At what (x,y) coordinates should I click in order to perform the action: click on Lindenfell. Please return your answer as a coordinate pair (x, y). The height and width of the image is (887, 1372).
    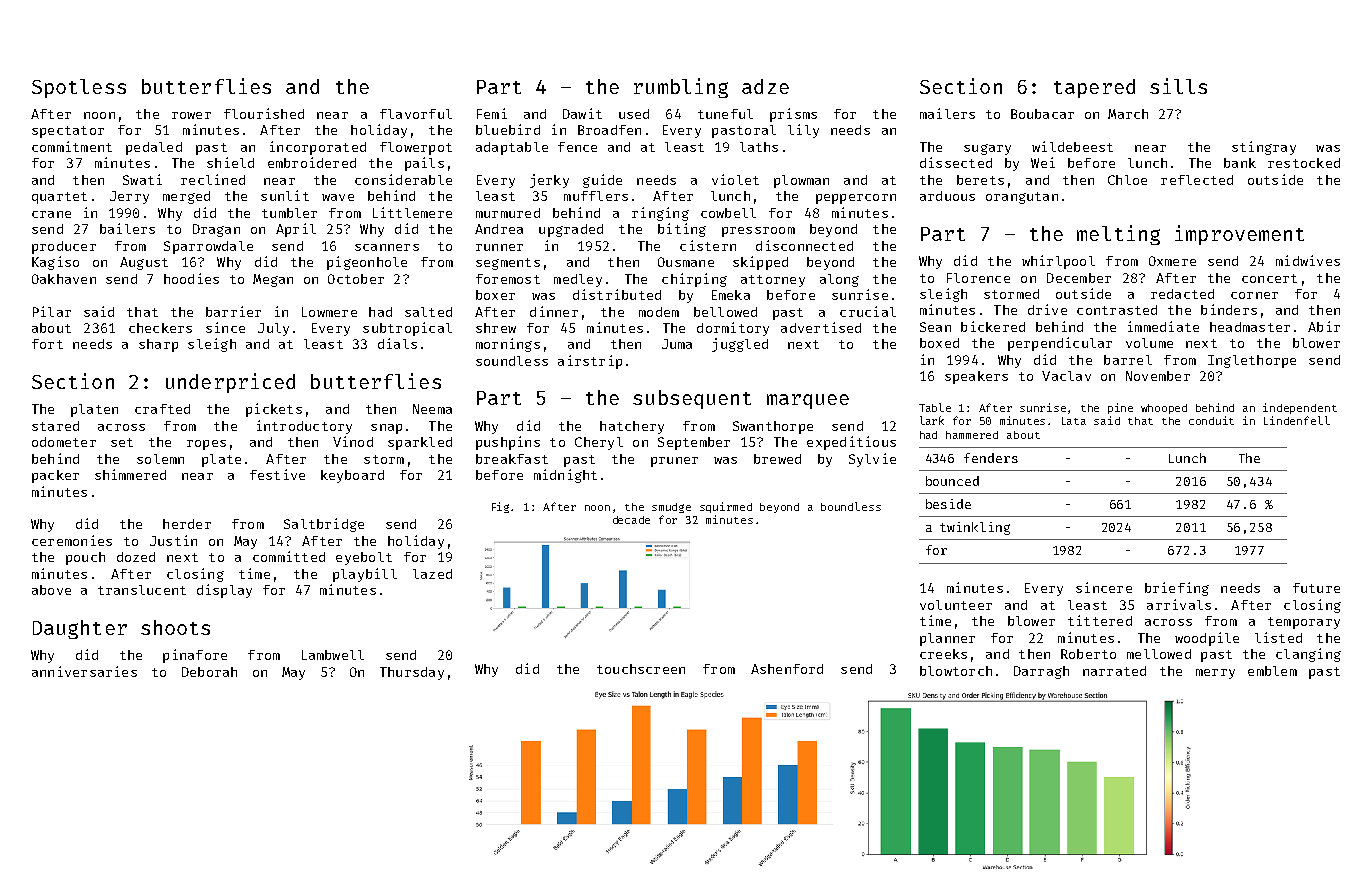
    Looking at the image, I should click on (1297, 420).
